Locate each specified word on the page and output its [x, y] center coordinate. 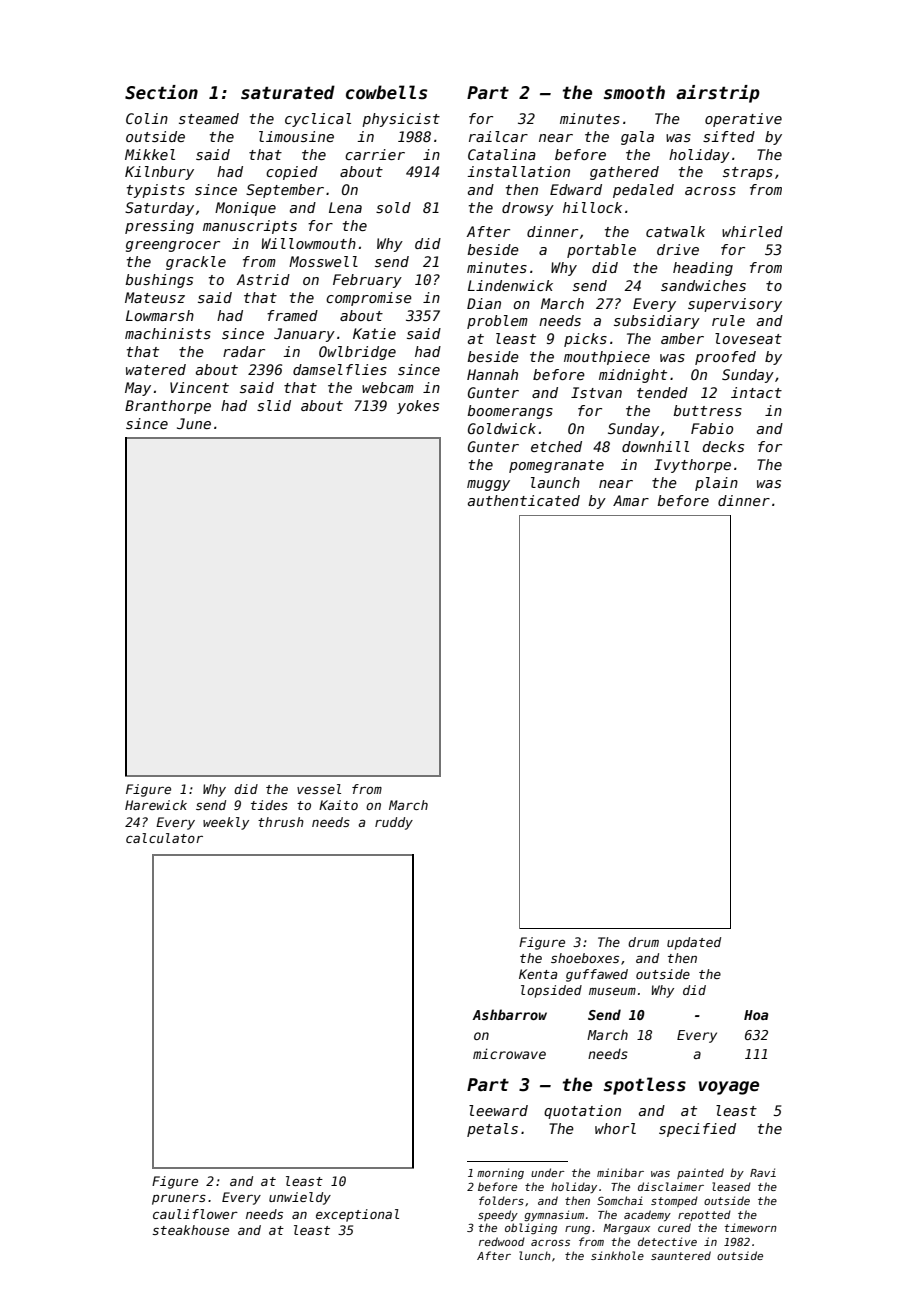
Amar [631, 500]
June [194, 423]
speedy [498, 1215]
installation [518, 171]
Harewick [156, 805]
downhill [655, 446]
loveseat [748, 338]
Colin [147, 118]
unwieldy [300, 1198]
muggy [488, 485]
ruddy [394, 823]
